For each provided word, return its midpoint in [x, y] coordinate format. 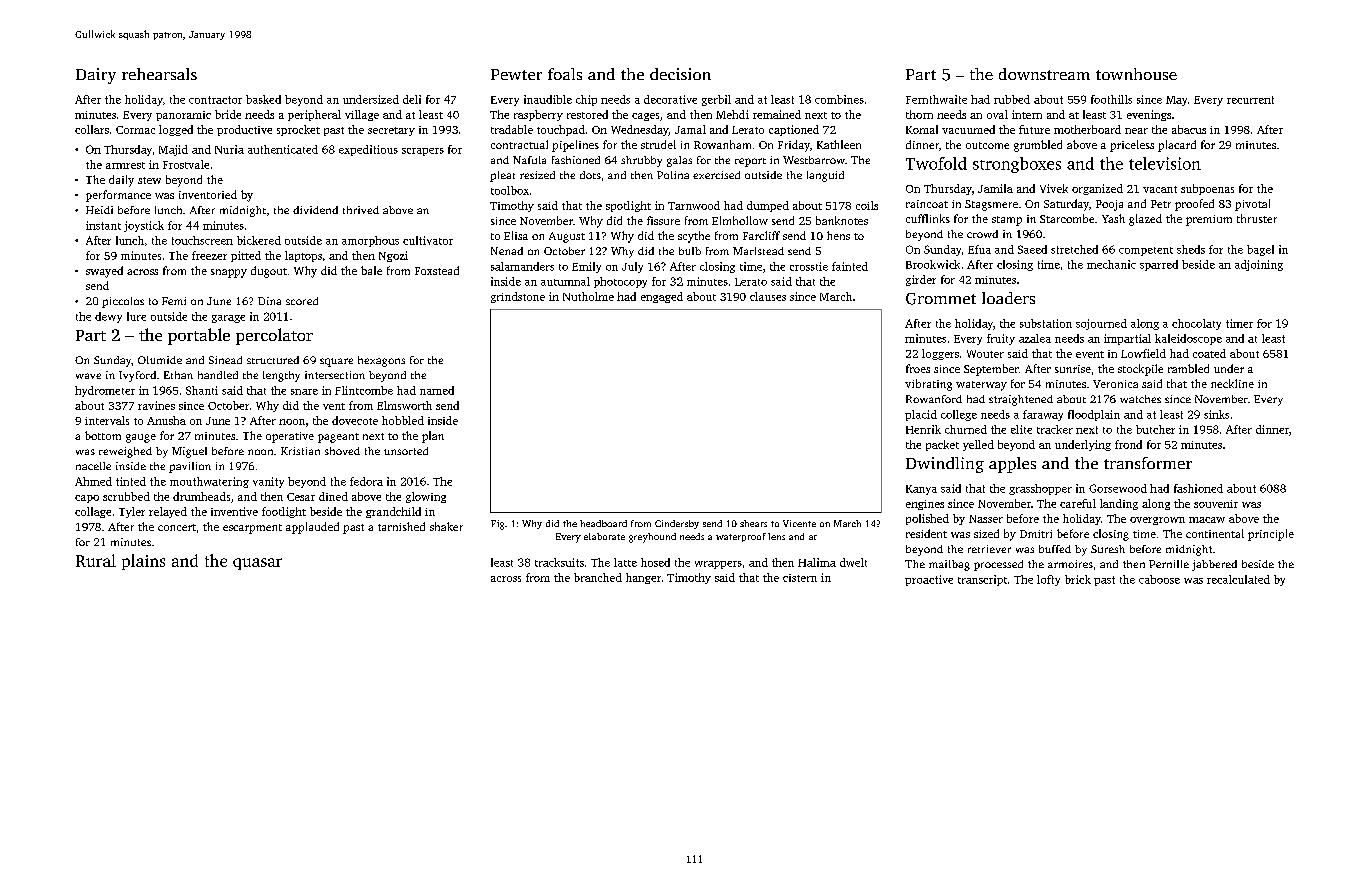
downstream [1044, 74]
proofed [1194, 205]
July [632, 267]
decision [680, 74]
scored [302, 301]
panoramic [183, 116]
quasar [257, 564]
